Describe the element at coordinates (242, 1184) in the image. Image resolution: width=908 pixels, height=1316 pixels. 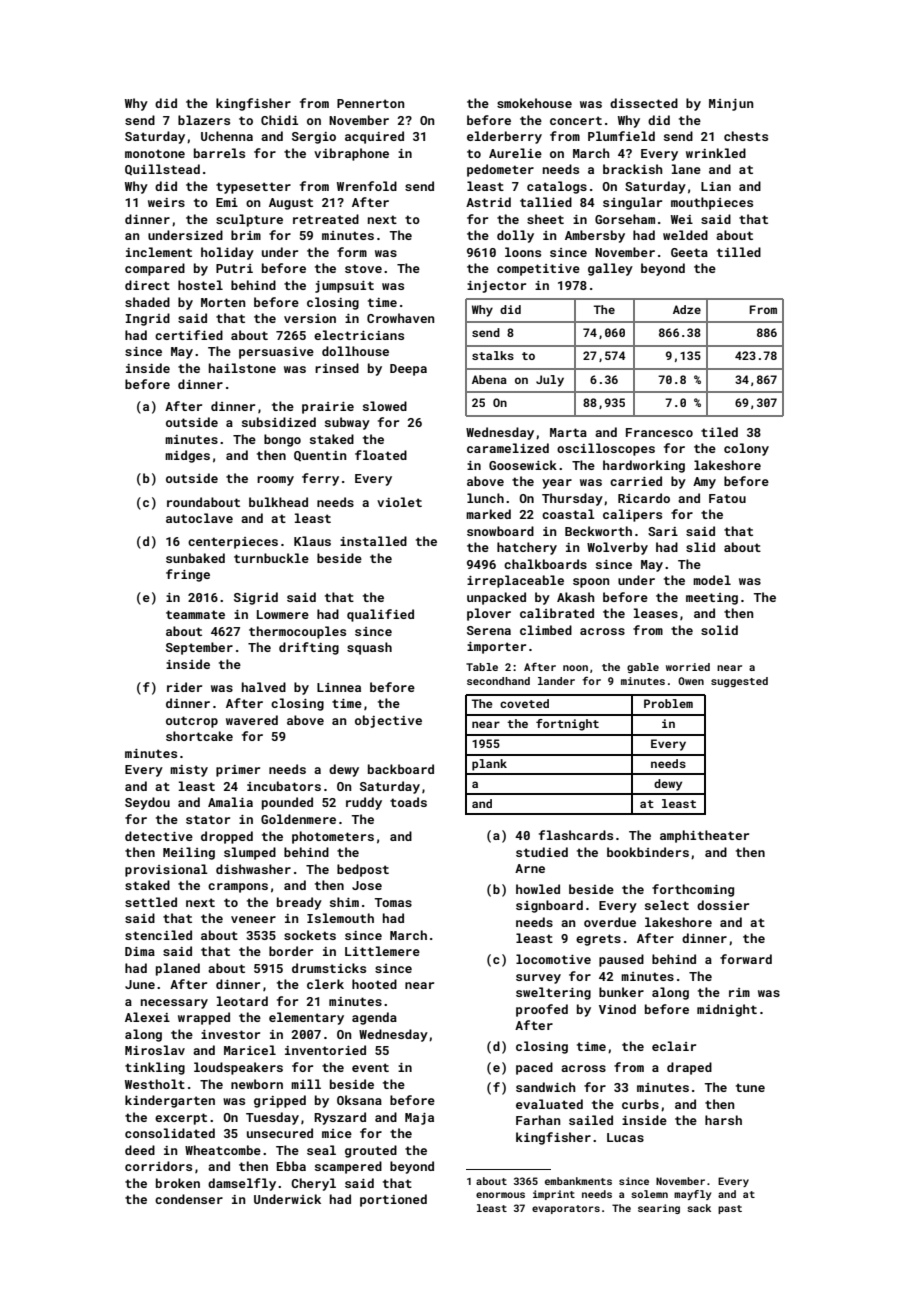
I see `damselfly` at that location.
